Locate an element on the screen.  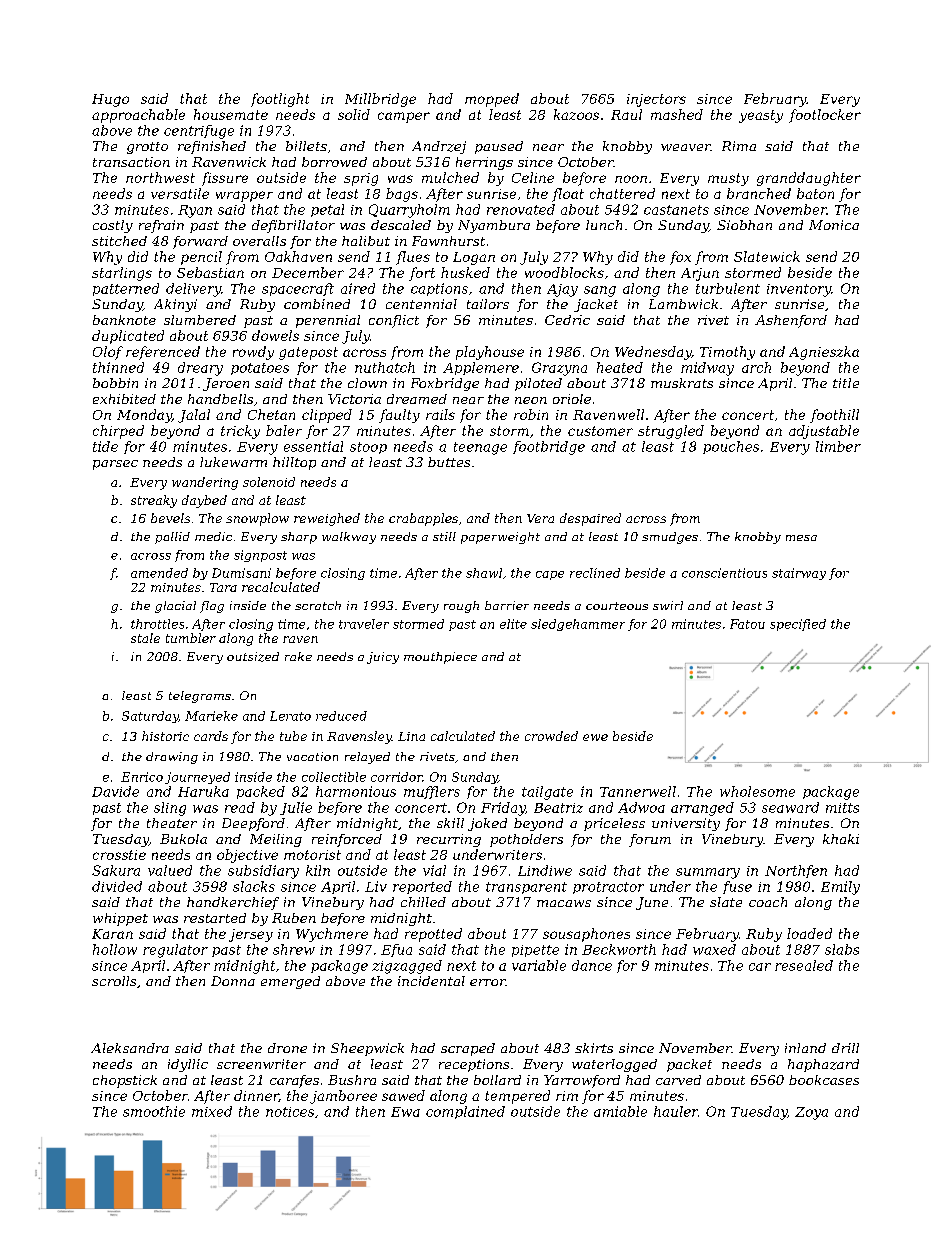
traveler is located at coordinates (364, 624).
